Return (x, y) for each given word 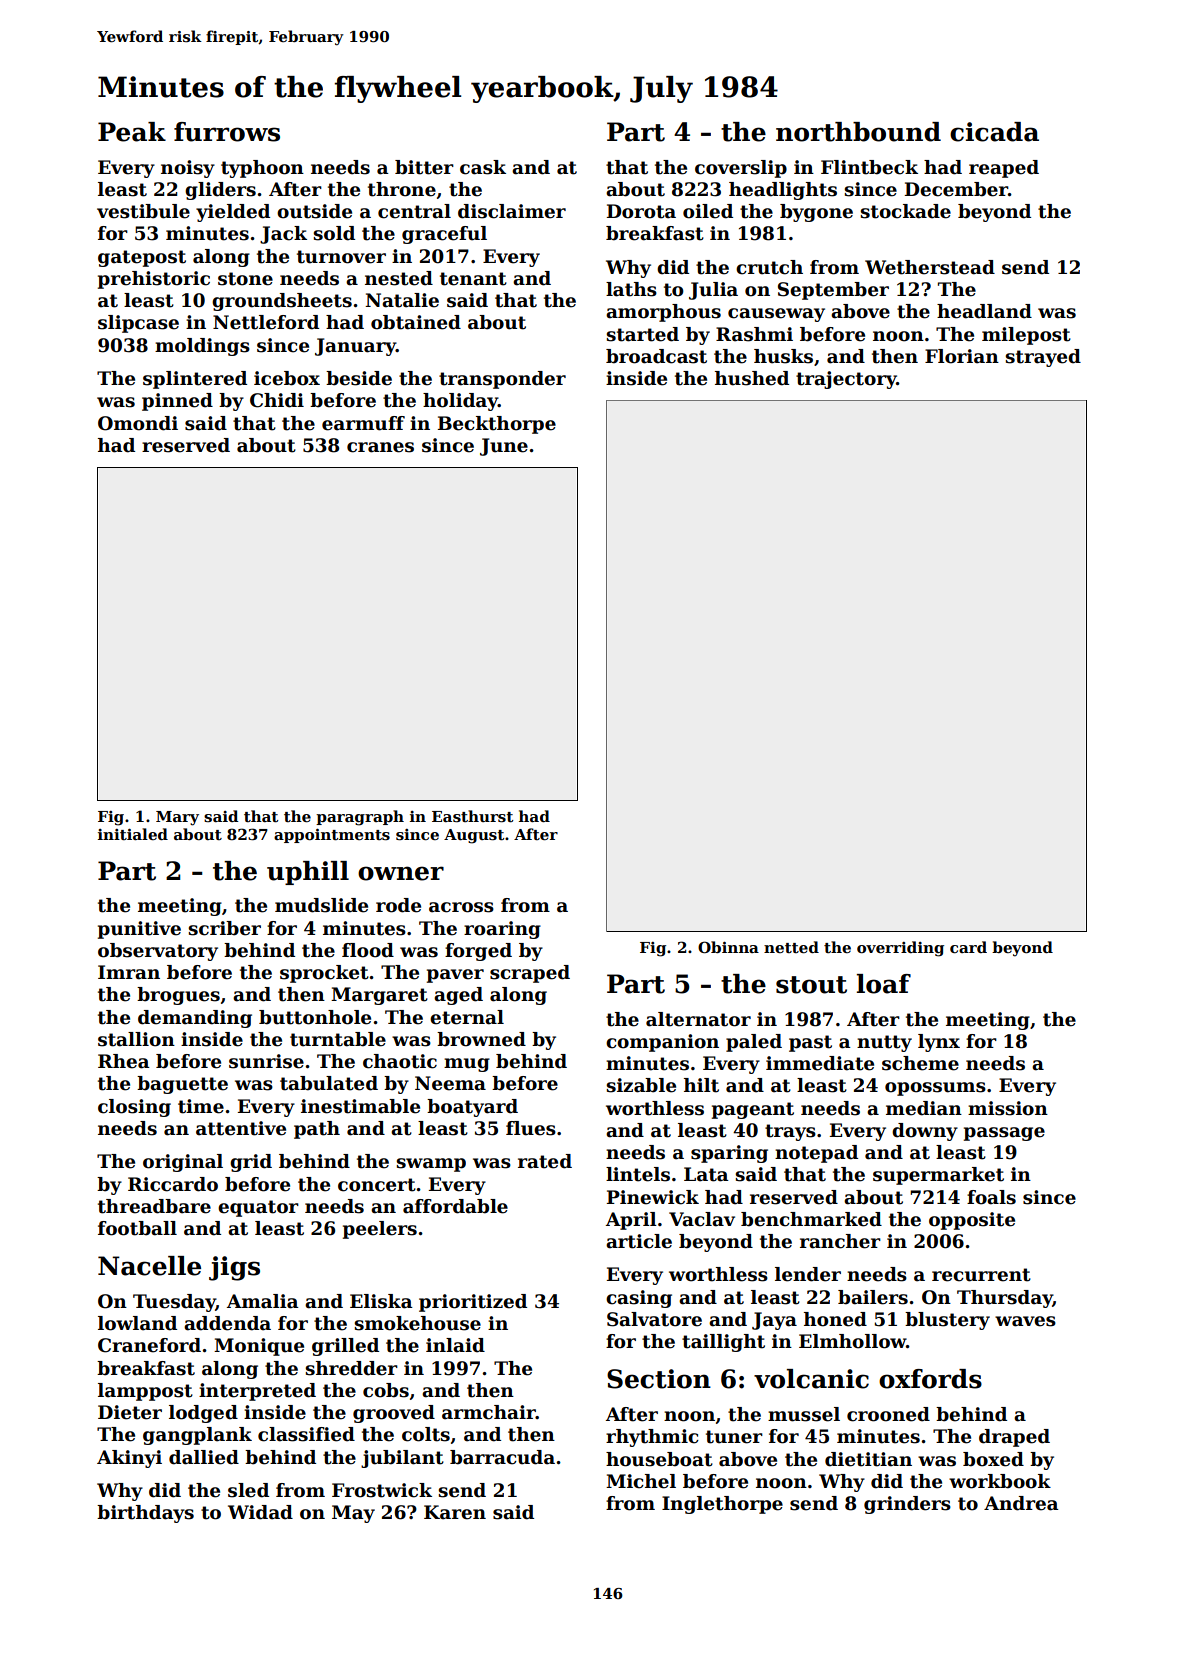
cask (483, 167)
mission (1008, 1108)
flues (531, 1128)
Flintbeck (869, 167)
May (353, 1514)
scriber (224, 928)
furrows (227, 132)
